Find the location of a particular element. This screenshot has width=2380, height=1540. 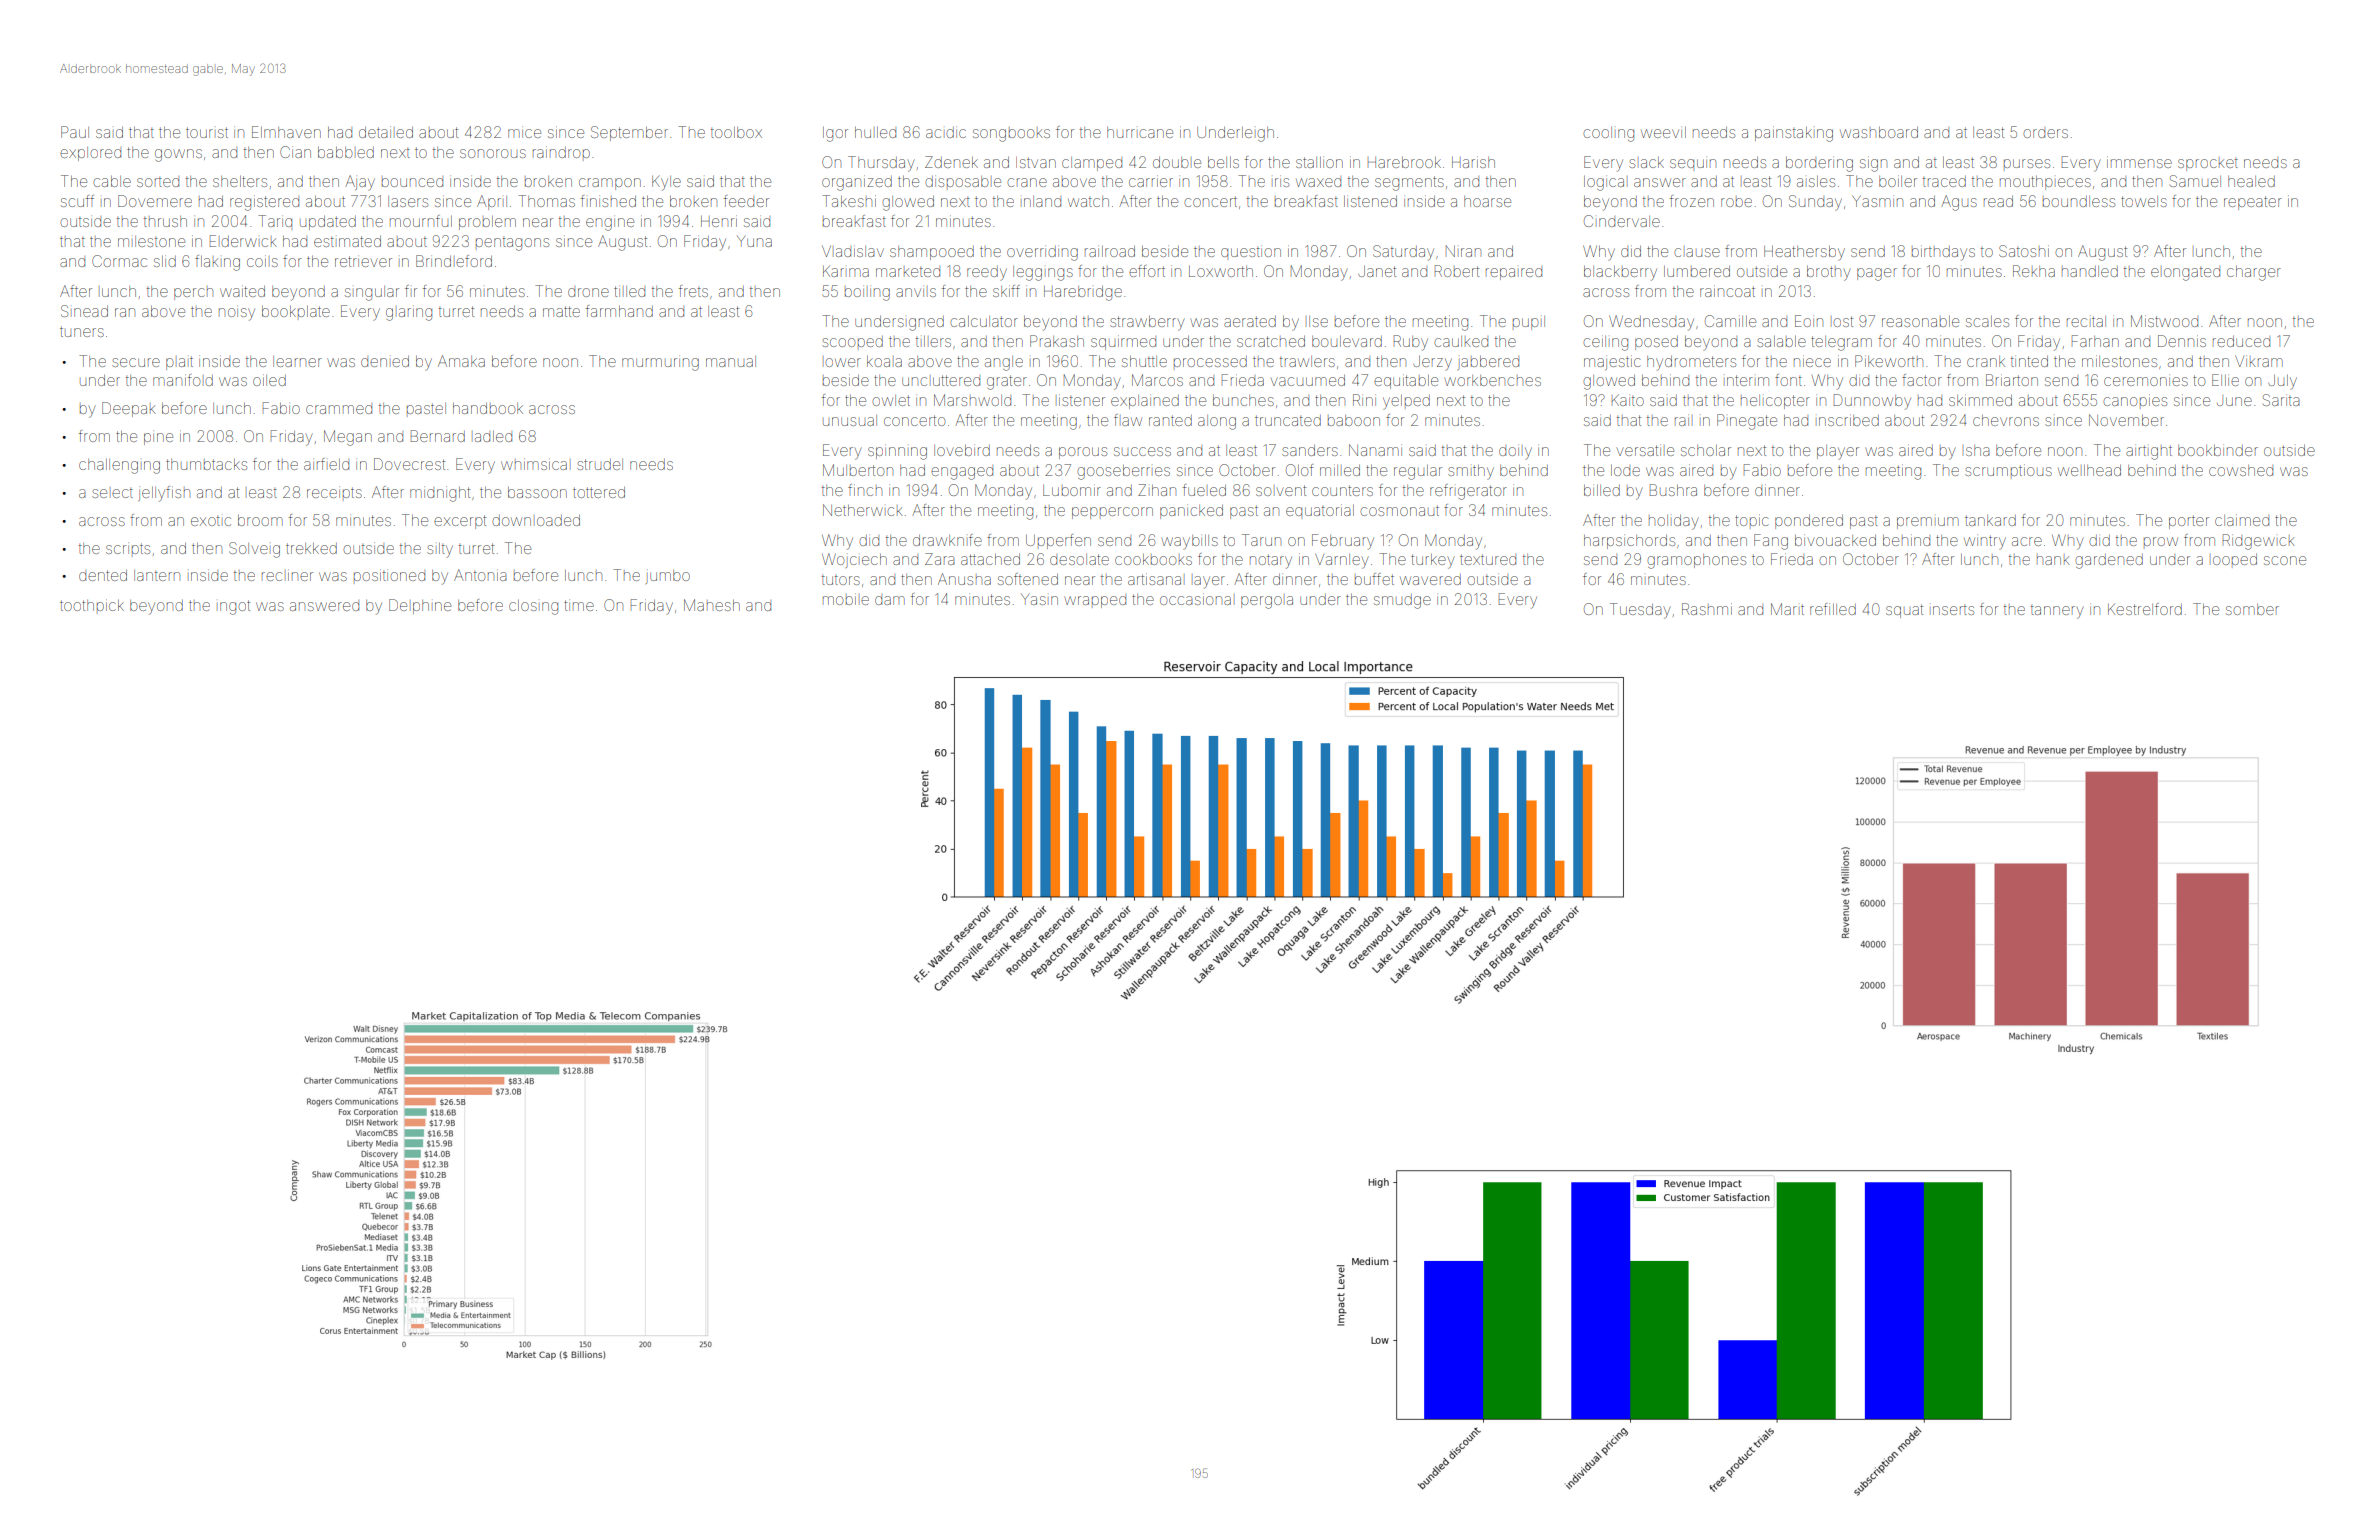

Delphine is located at coordinates (420, 606).
